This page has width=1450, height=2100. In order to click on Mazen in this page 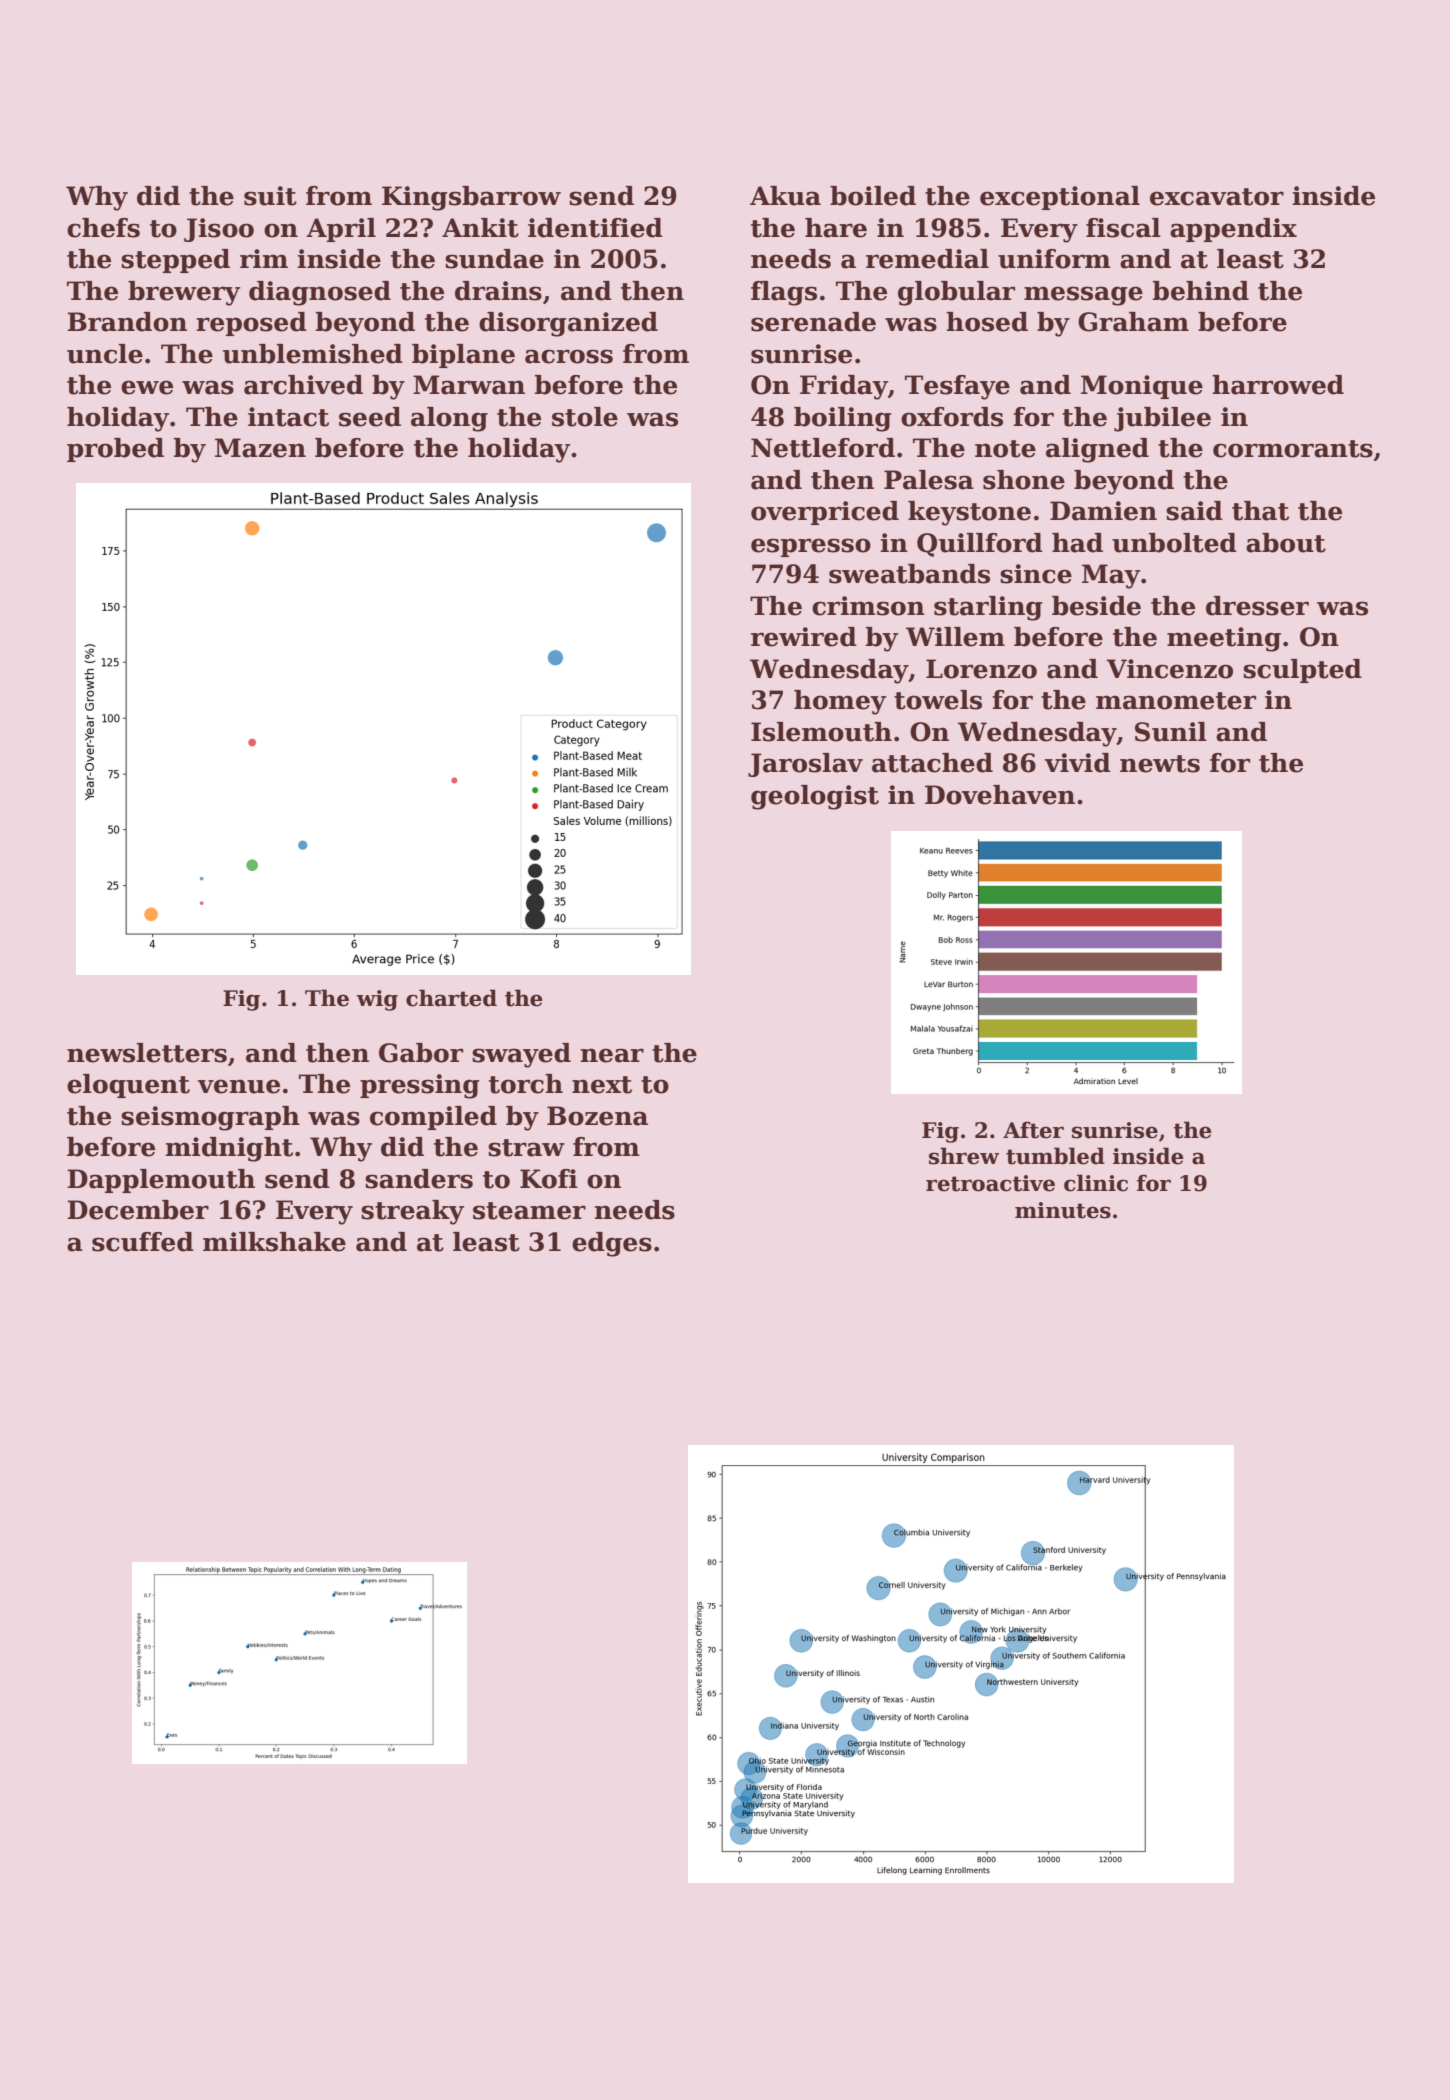, I will do `click(260, 448)`.
